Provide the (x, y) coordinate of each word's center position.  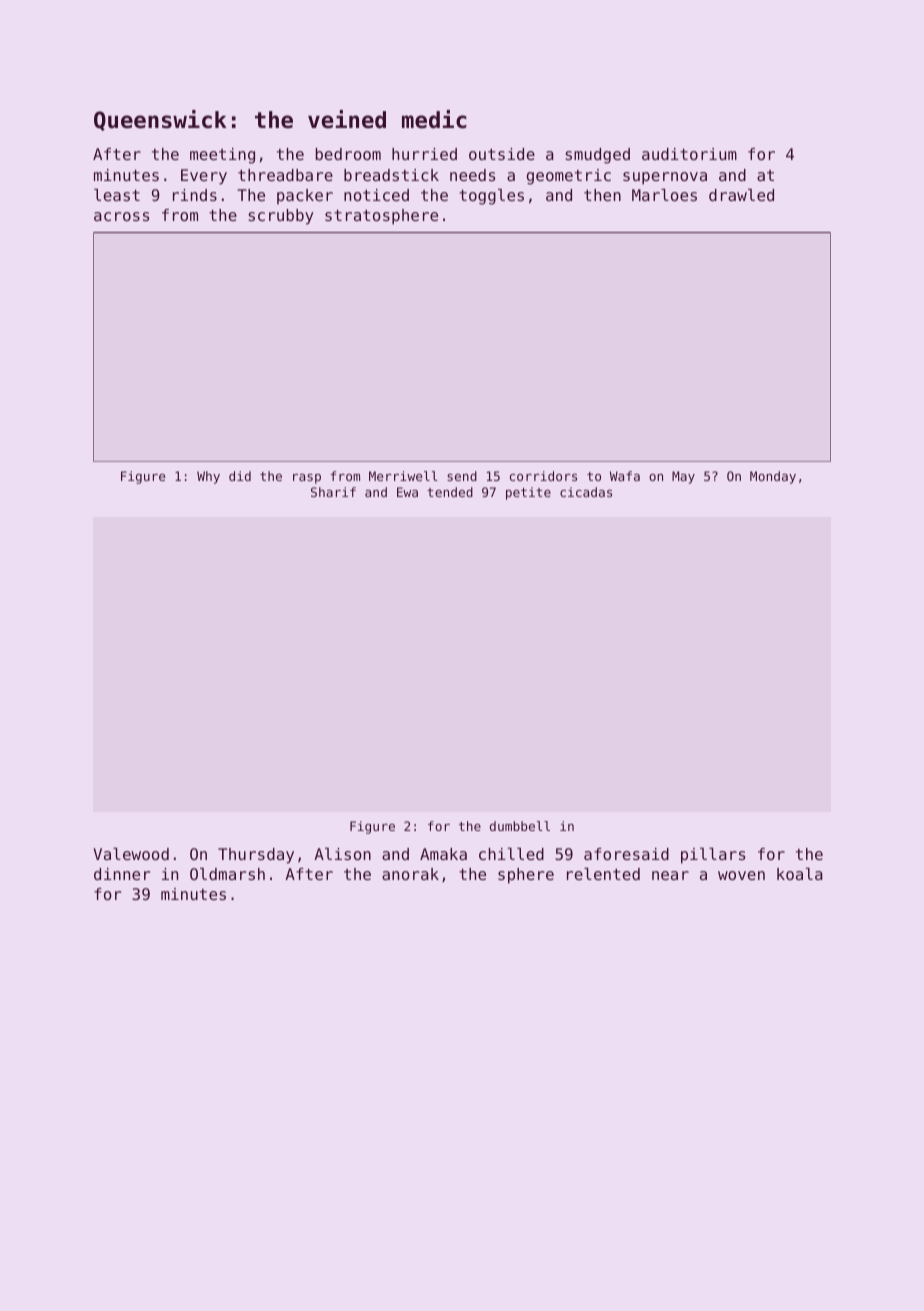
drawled (741, 195)
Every (204, 177)
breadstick (391, 175)
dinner (122, 874)
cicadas (586, 492)
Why (208, 477)
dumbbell (520, 826)
